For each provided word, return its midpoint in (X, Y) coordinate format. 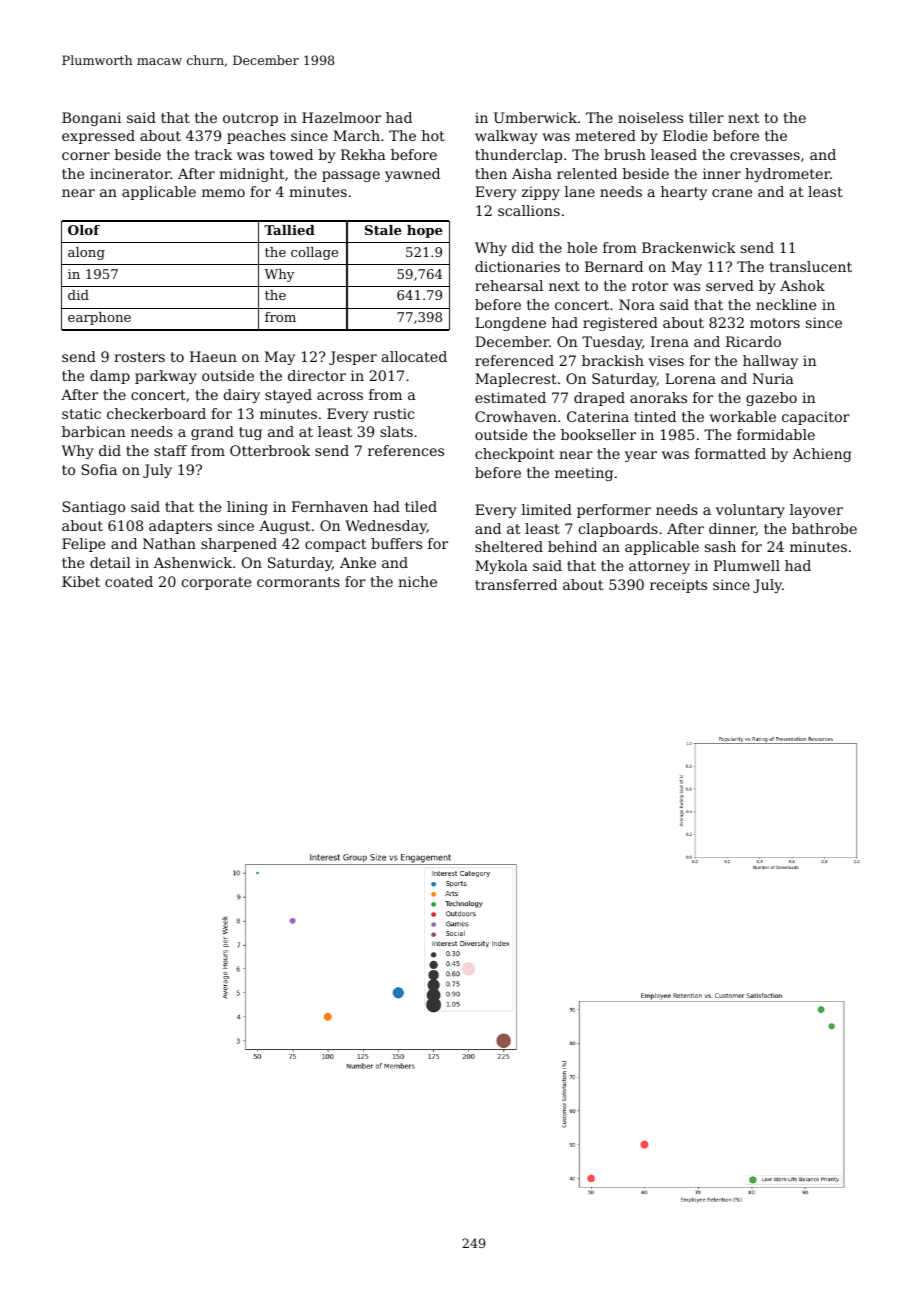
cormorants (298, 582)
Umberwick (535, 117)
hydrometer (787, 175)
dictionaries (517, 266)
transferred (516, 584)
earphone (99, 318)
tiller (706, 117)
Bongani (91, 119)
